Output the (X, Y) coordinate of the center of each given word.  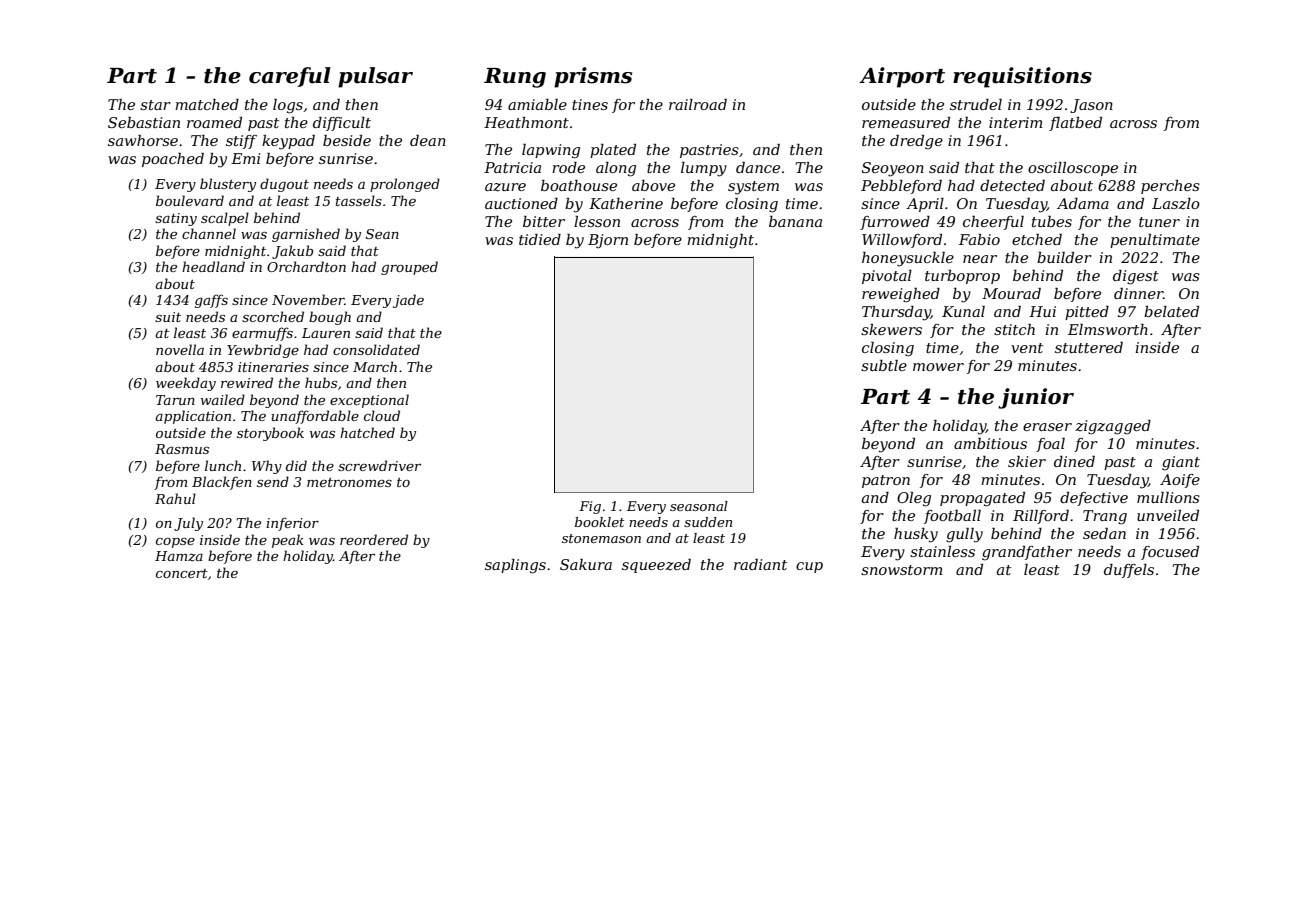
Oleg (914, 499)
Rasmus (182, 449)
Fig (590, 507)
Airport (902, 77)
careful (290, 77)
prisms (593, 77)
